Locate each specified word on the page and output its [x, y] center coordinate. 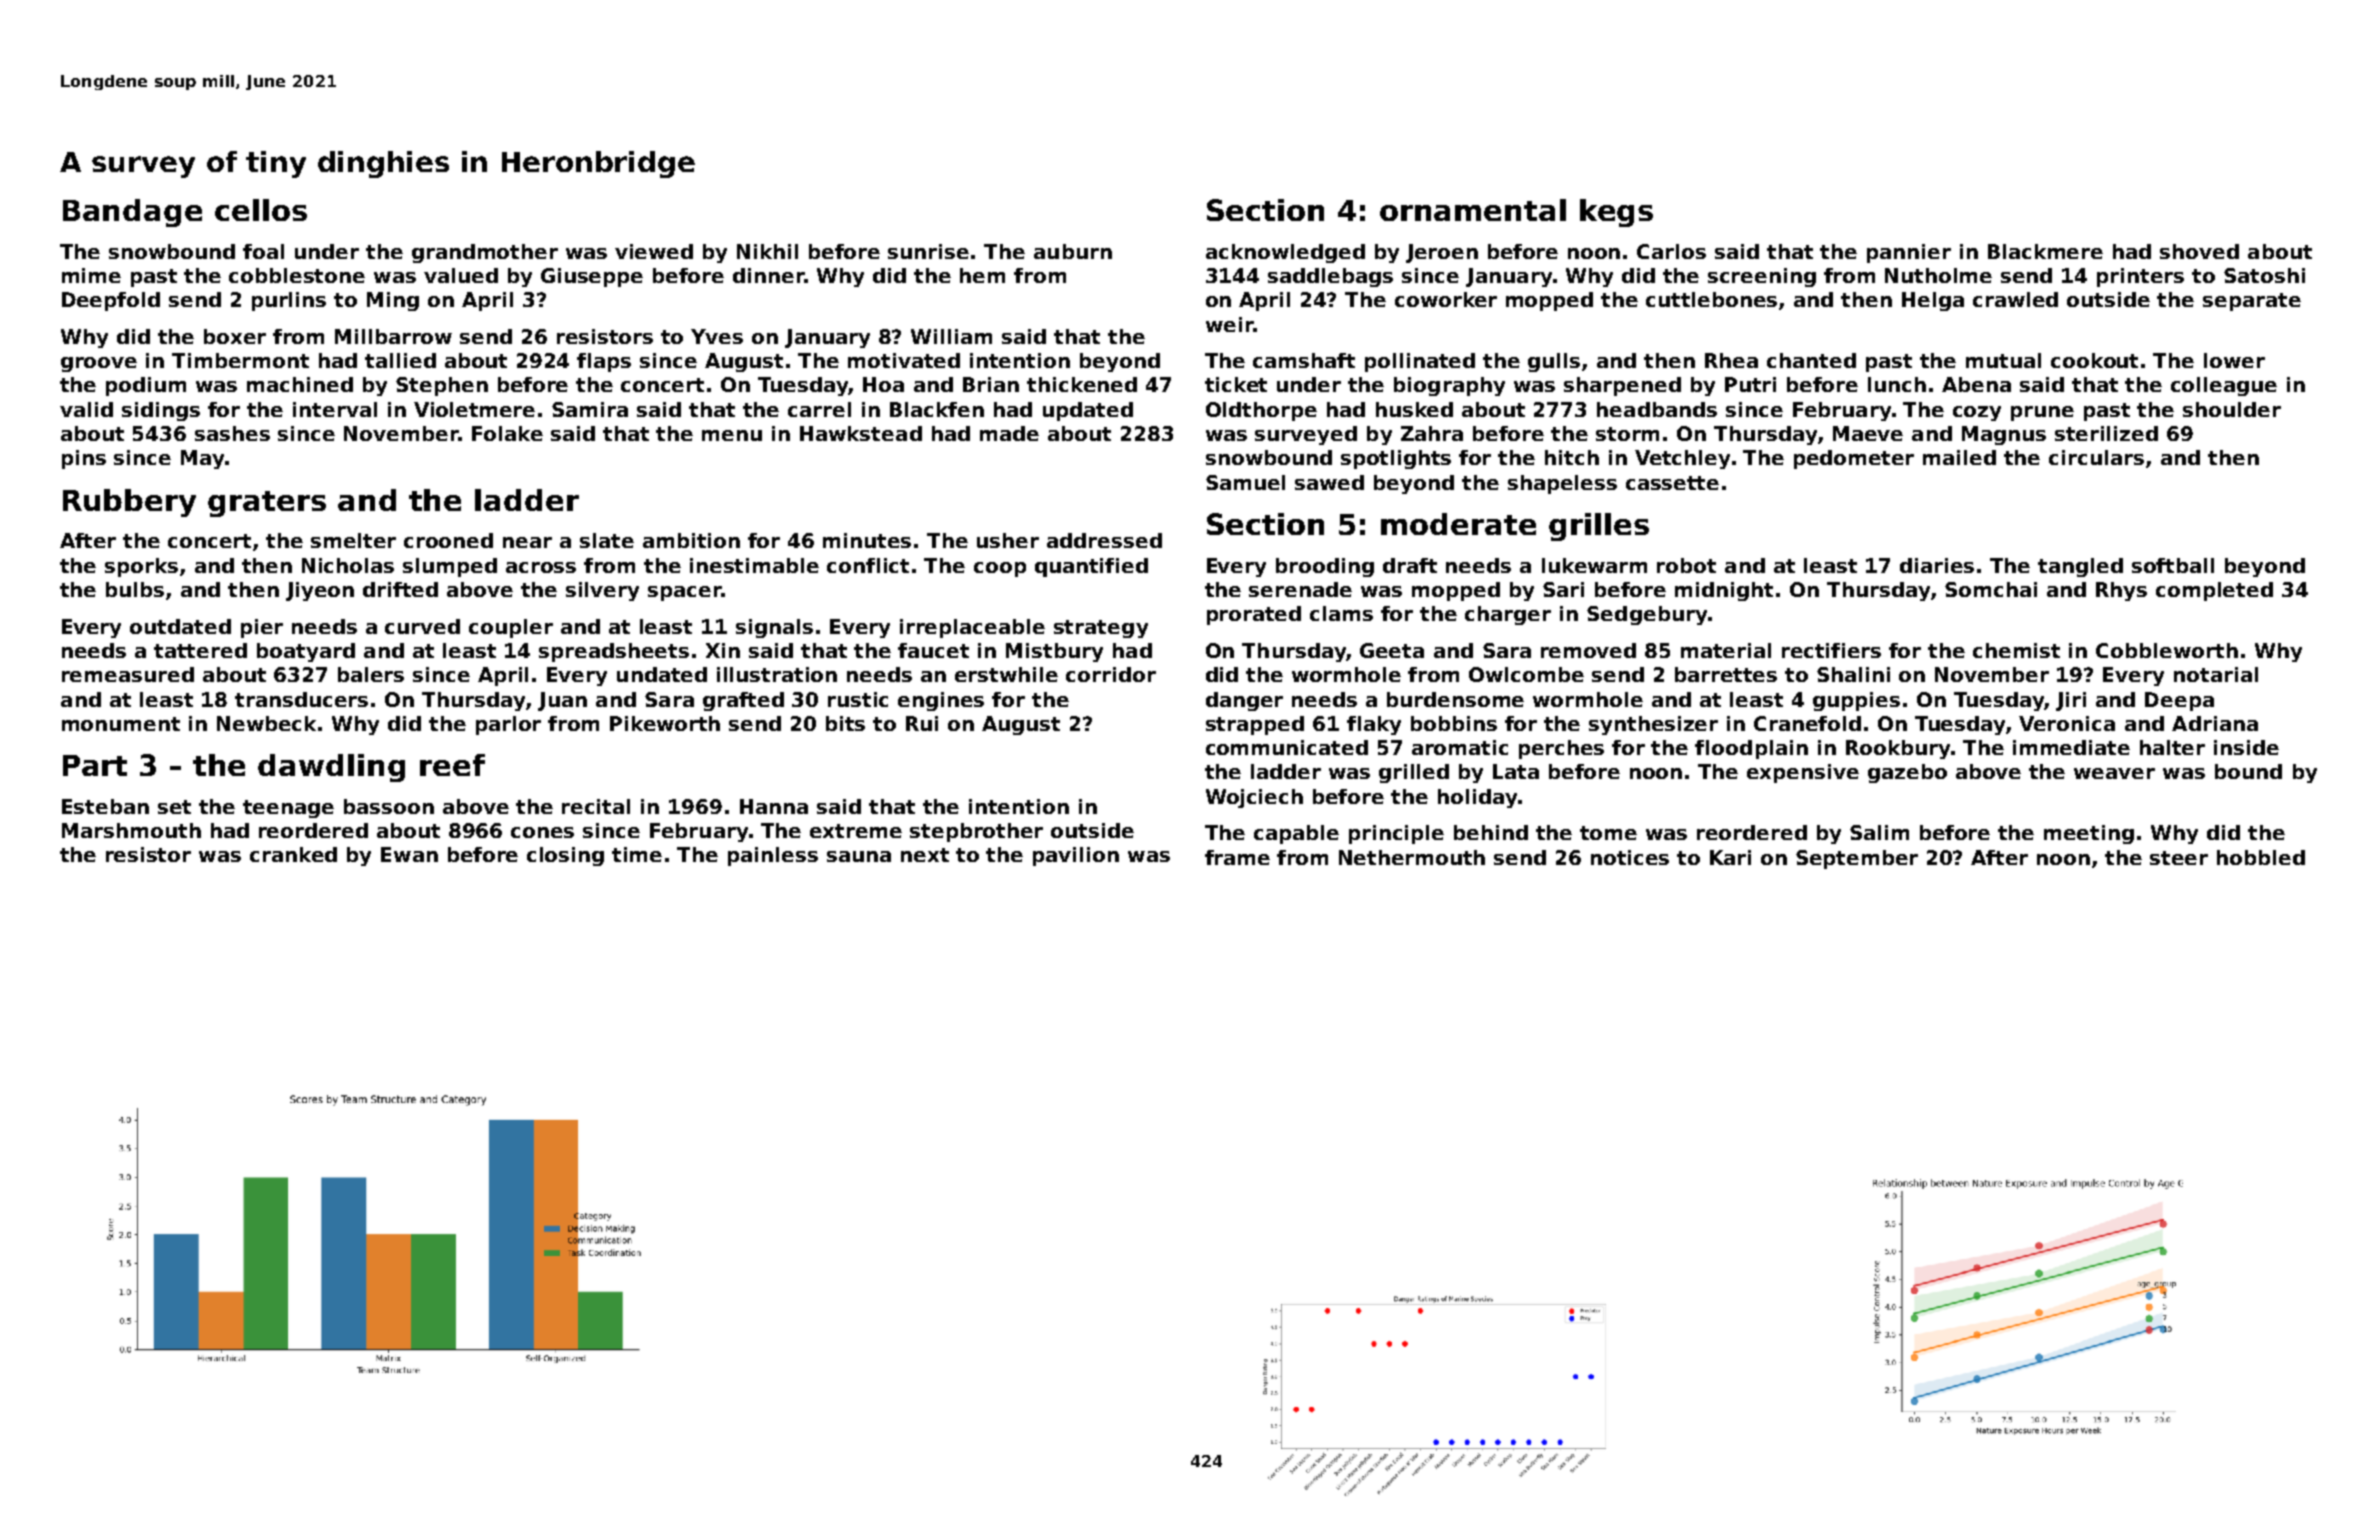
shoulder [2232, 409]
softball [2173, 565]
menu [732, 435]
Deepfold [111, 301]
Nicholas [348, 565]
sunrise [928, 251]
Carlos [1671, 251]
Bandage [132, 213]
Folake [507, 433]
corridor [1111, 674]
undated [662, 674]
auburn [1073, 251]
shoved [2199, 251]
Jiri [2071, 701]
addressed [1104, 540]
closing [565, 856]
